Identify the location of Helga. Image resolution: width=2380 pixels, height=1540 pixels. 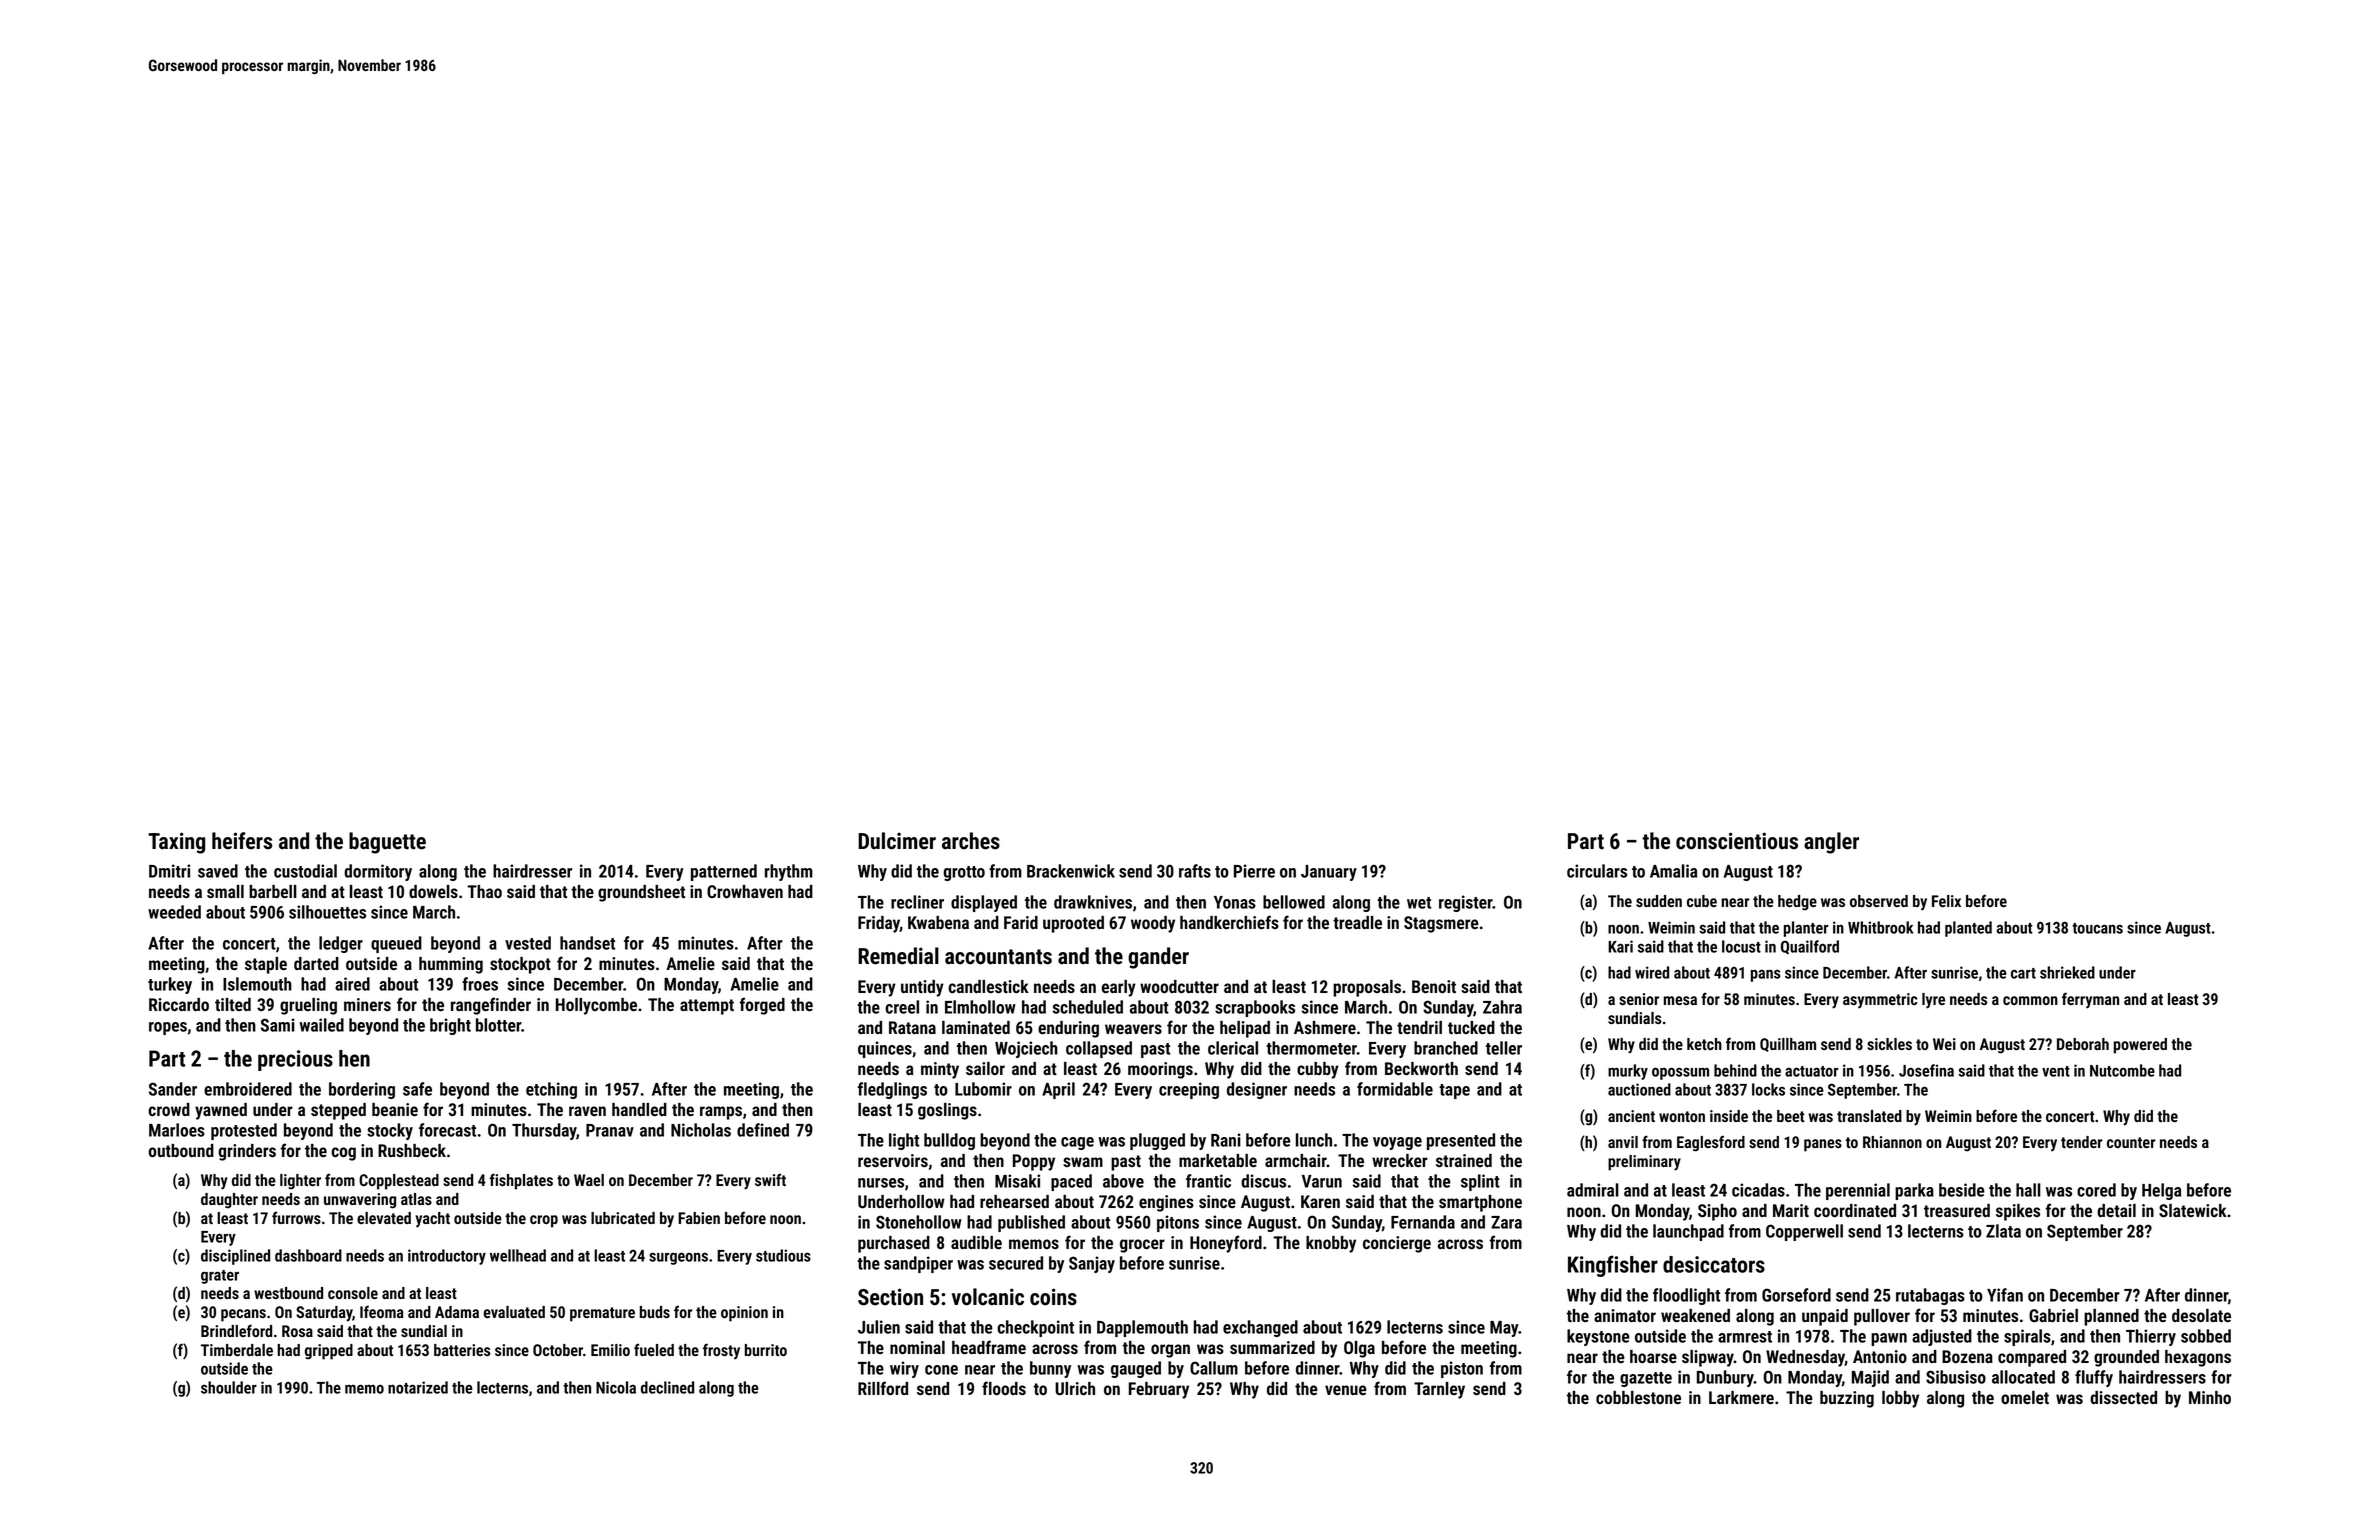
(2161, 1191).
